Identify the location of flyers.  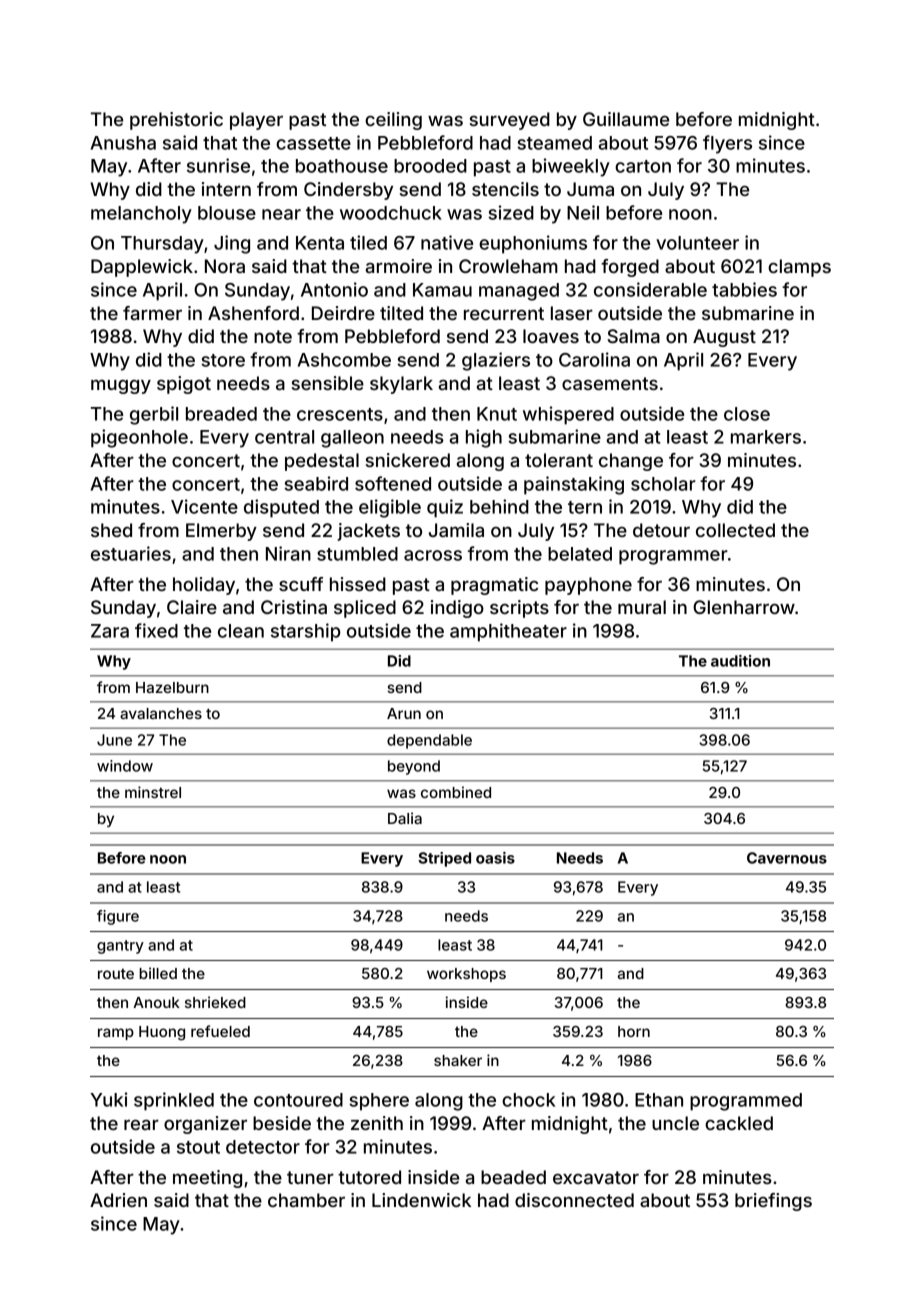
(727, 144).
